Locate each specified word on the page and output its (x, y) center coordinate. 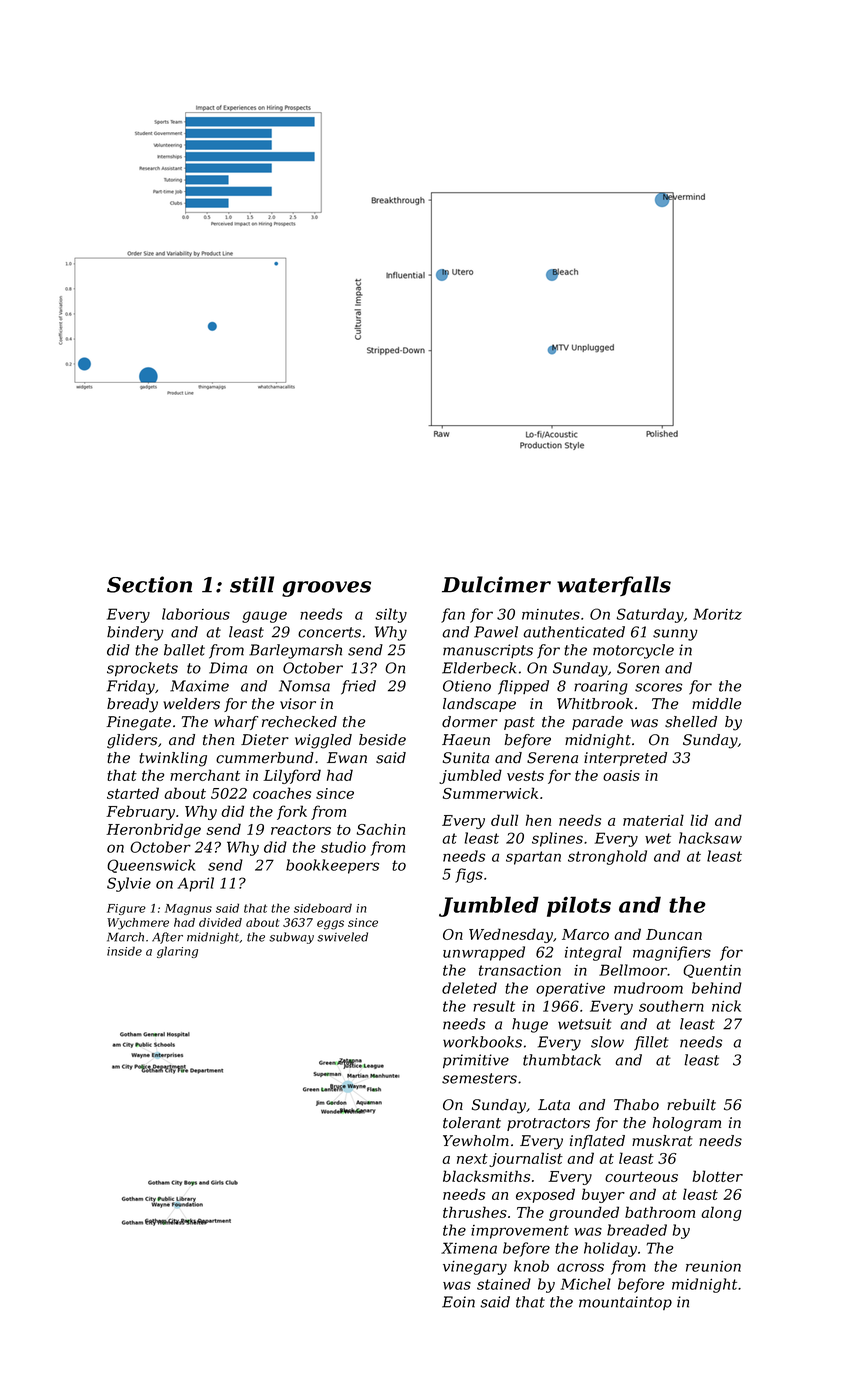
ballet (184, 650)
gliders (132, 741)
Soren (638, 668)
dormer (470, 722)
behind (717, 988)
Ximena (469, 1248)
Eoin (458, 1302)
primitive (476, 1061)
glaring (177, 952)
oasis (621, 775)
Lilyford (292, 776)
